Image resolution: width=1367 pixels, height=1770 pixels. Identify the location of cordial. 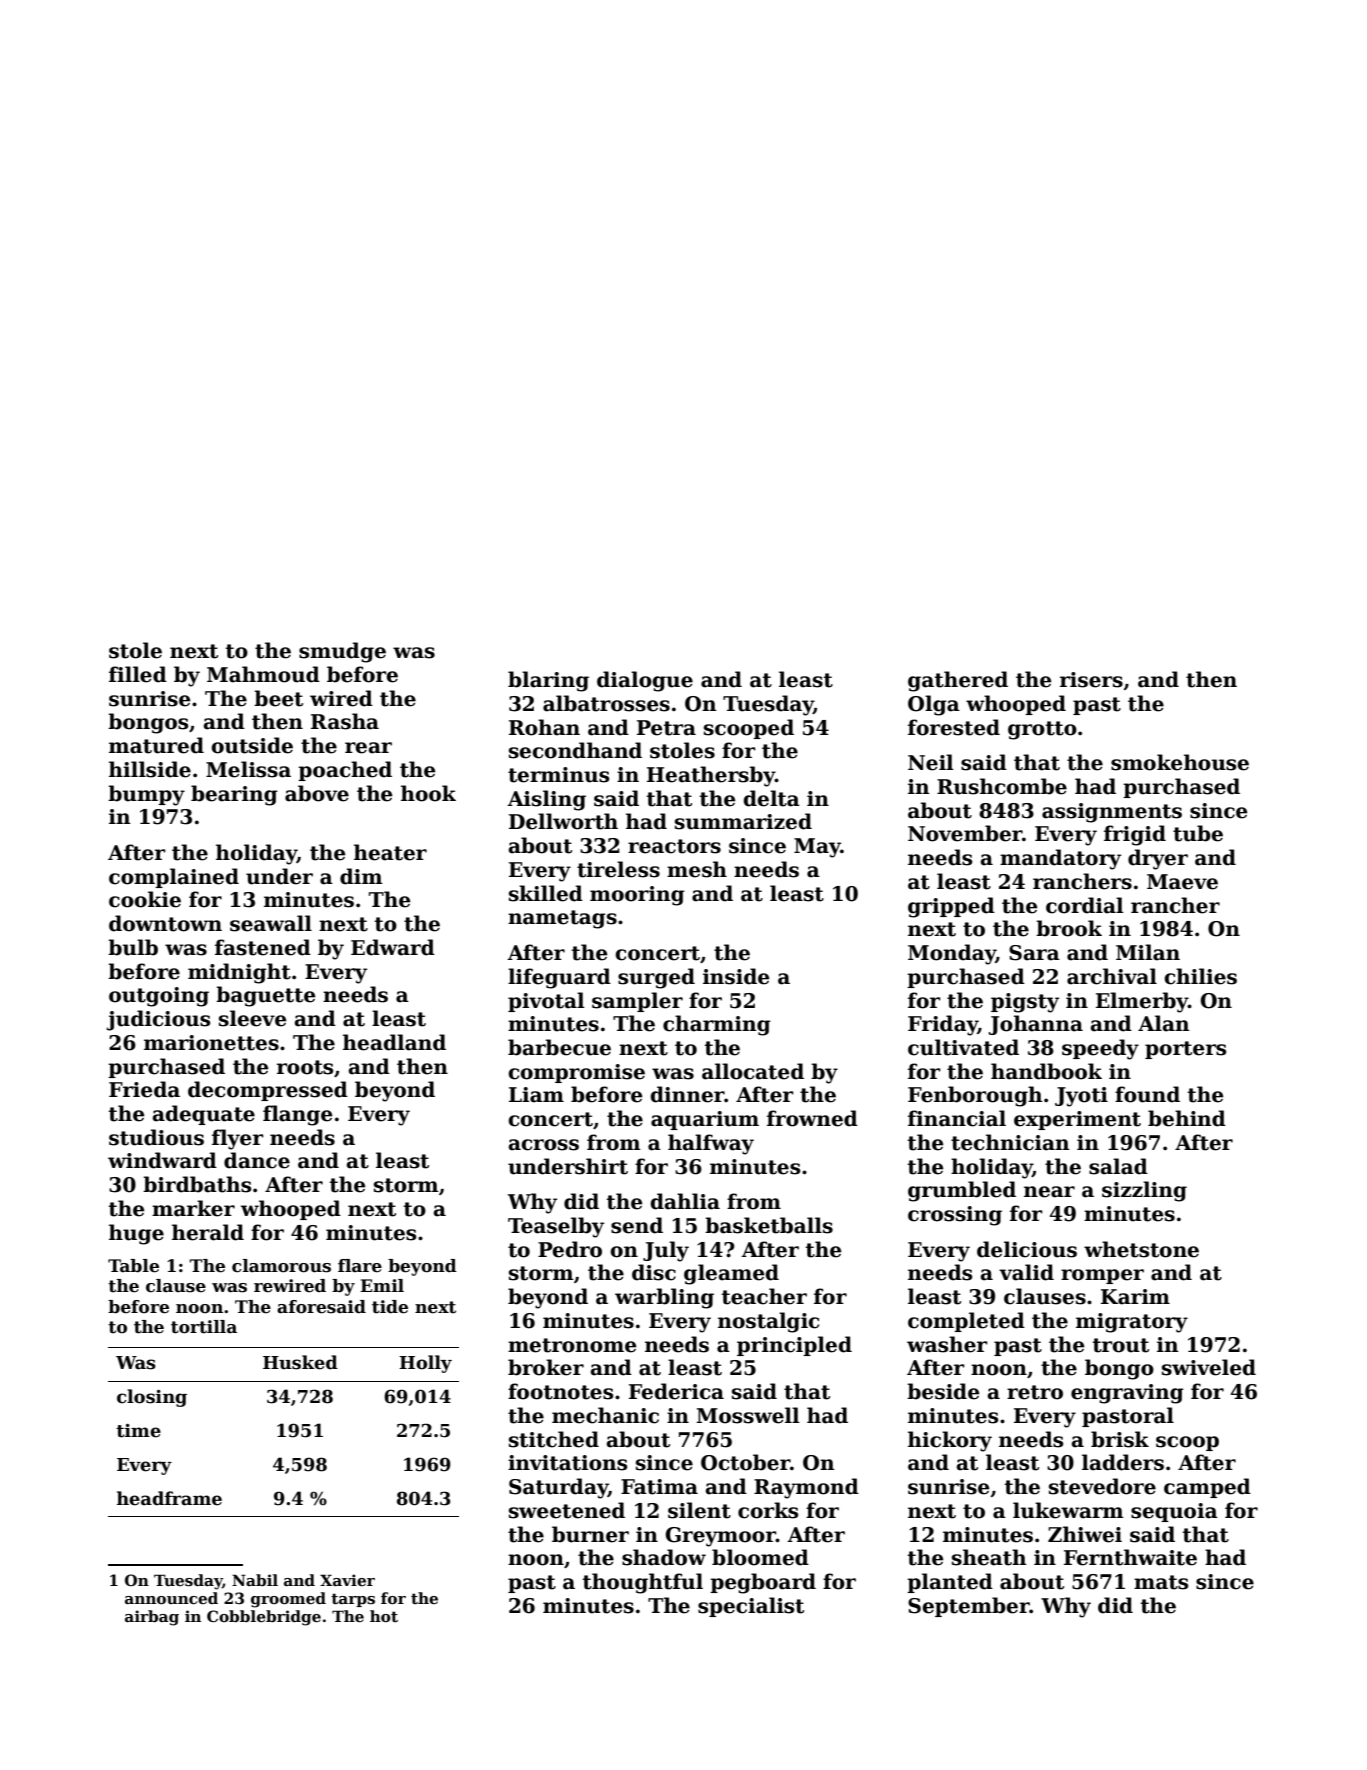
(1084, 905).
